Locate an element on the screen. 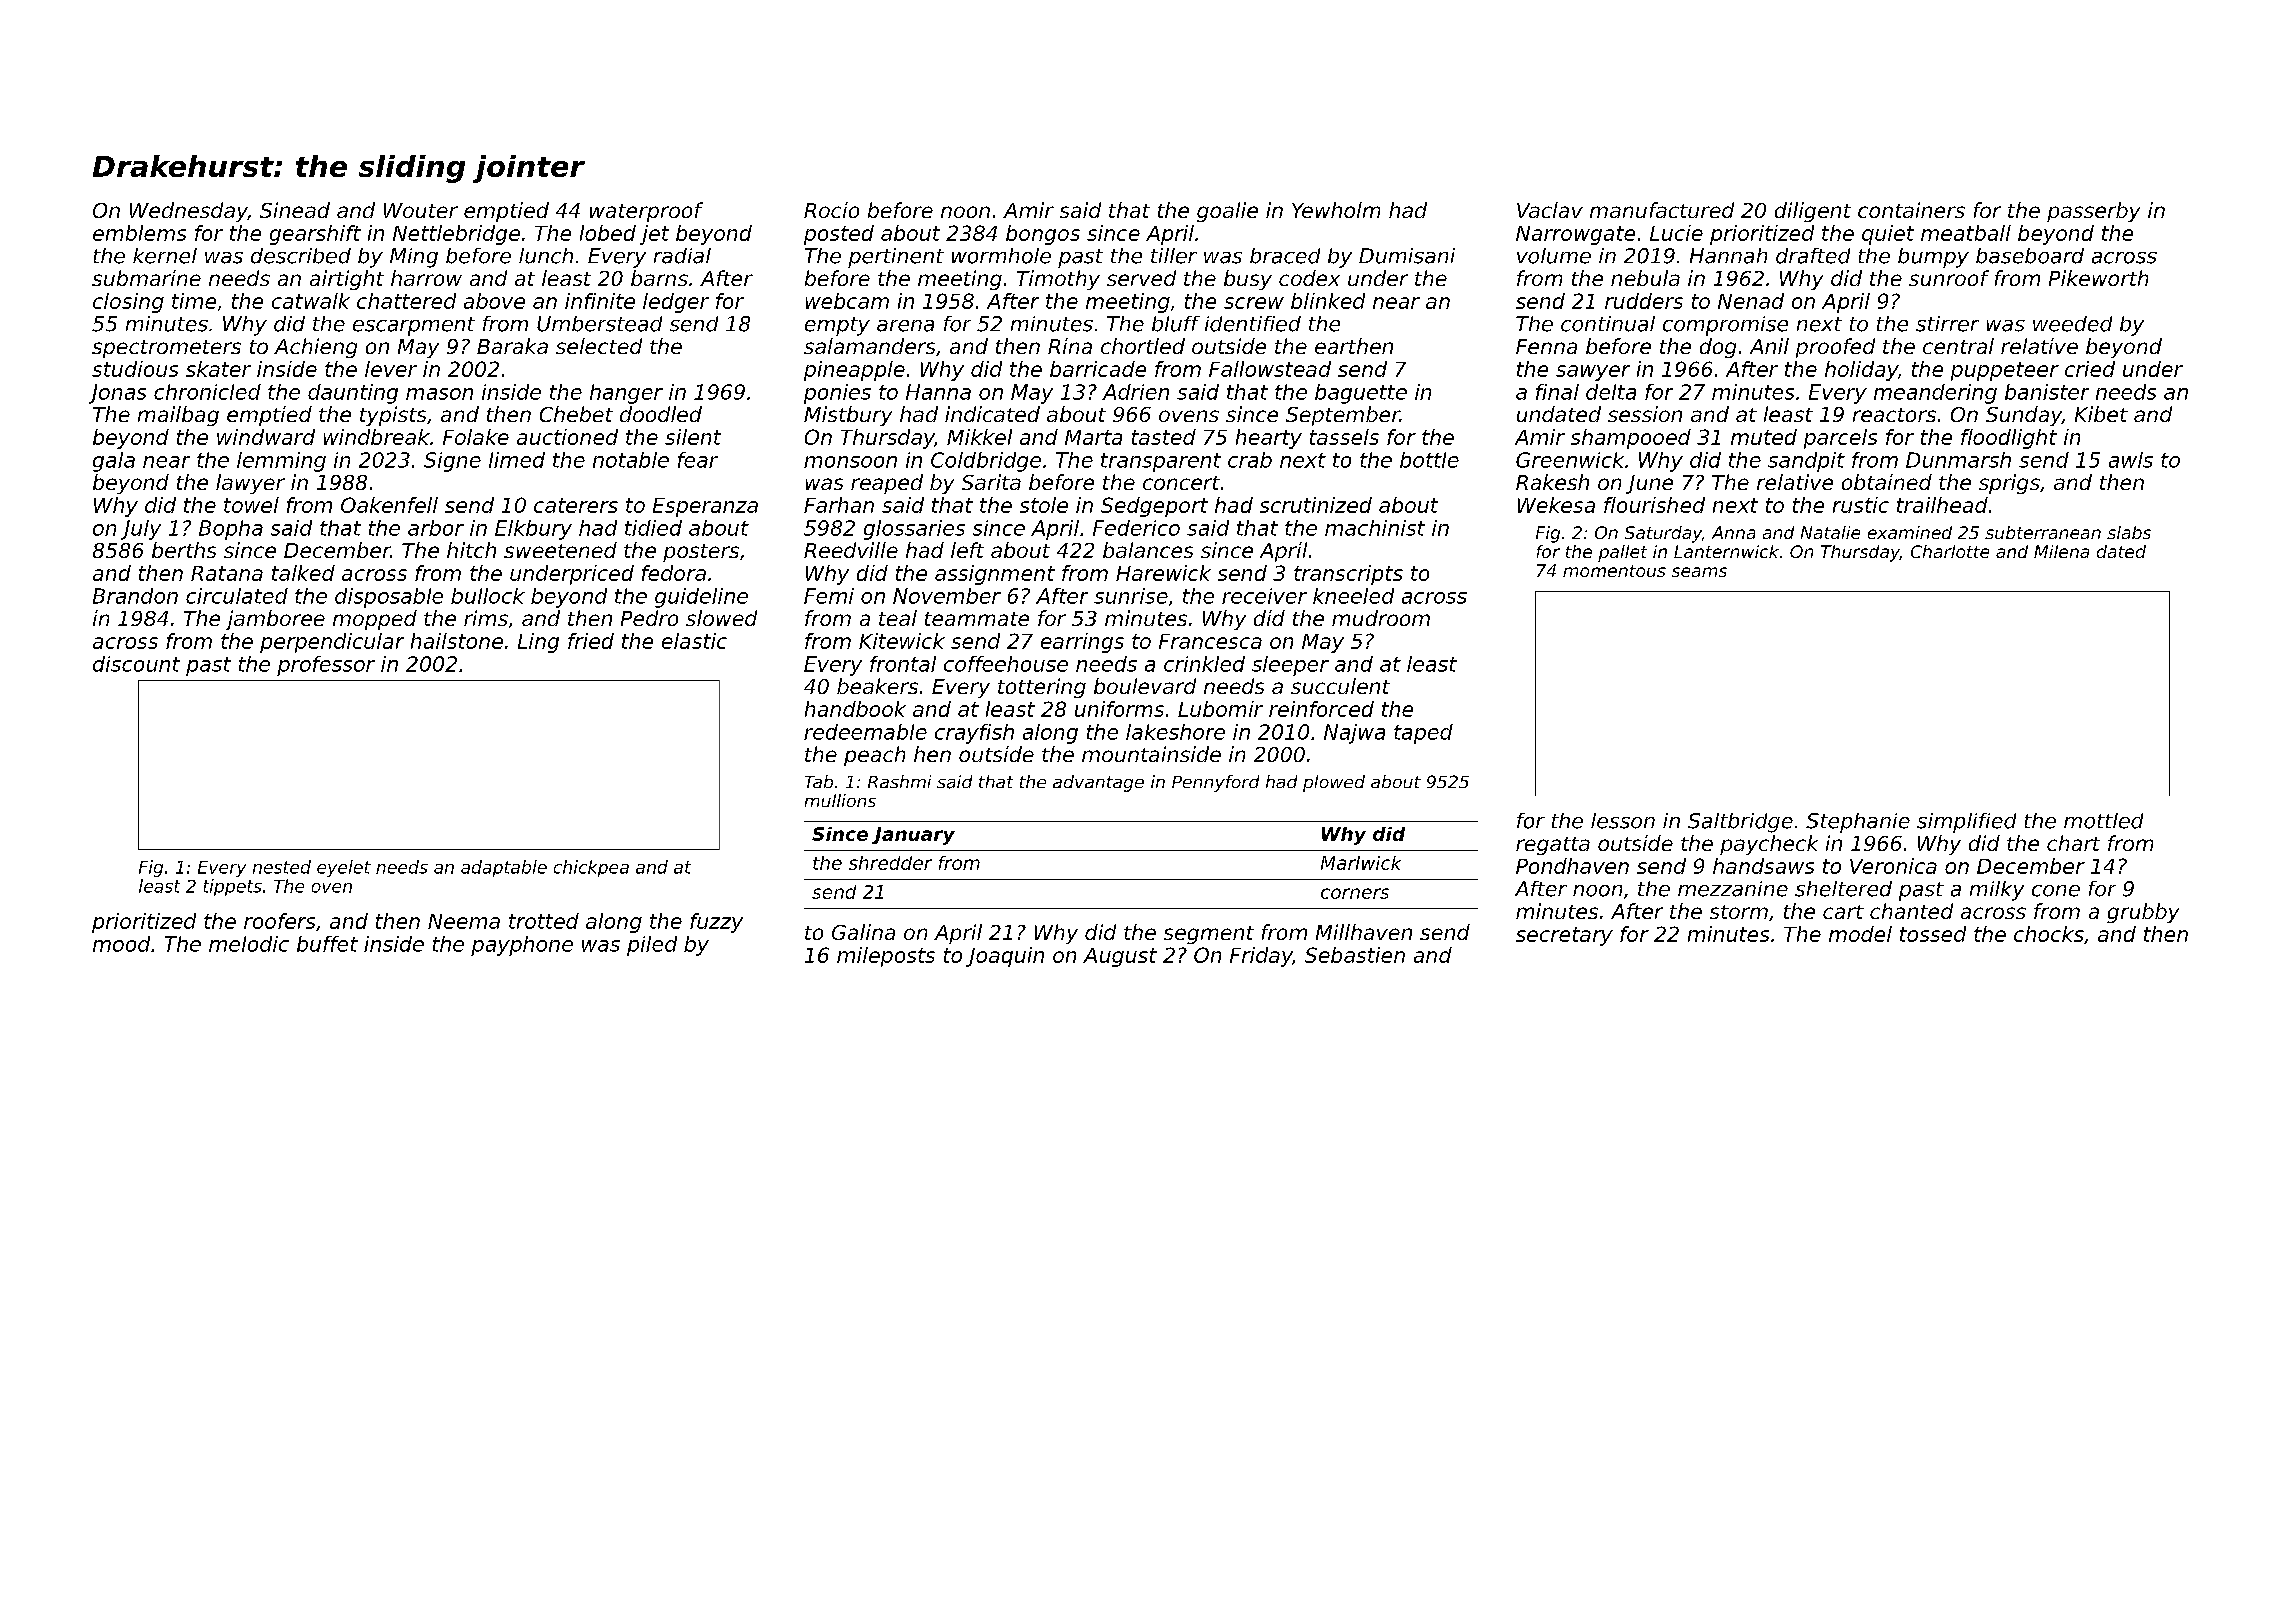 This screenshot has height=1614, width=2282. shredder is located at coordinates (890, 863).
